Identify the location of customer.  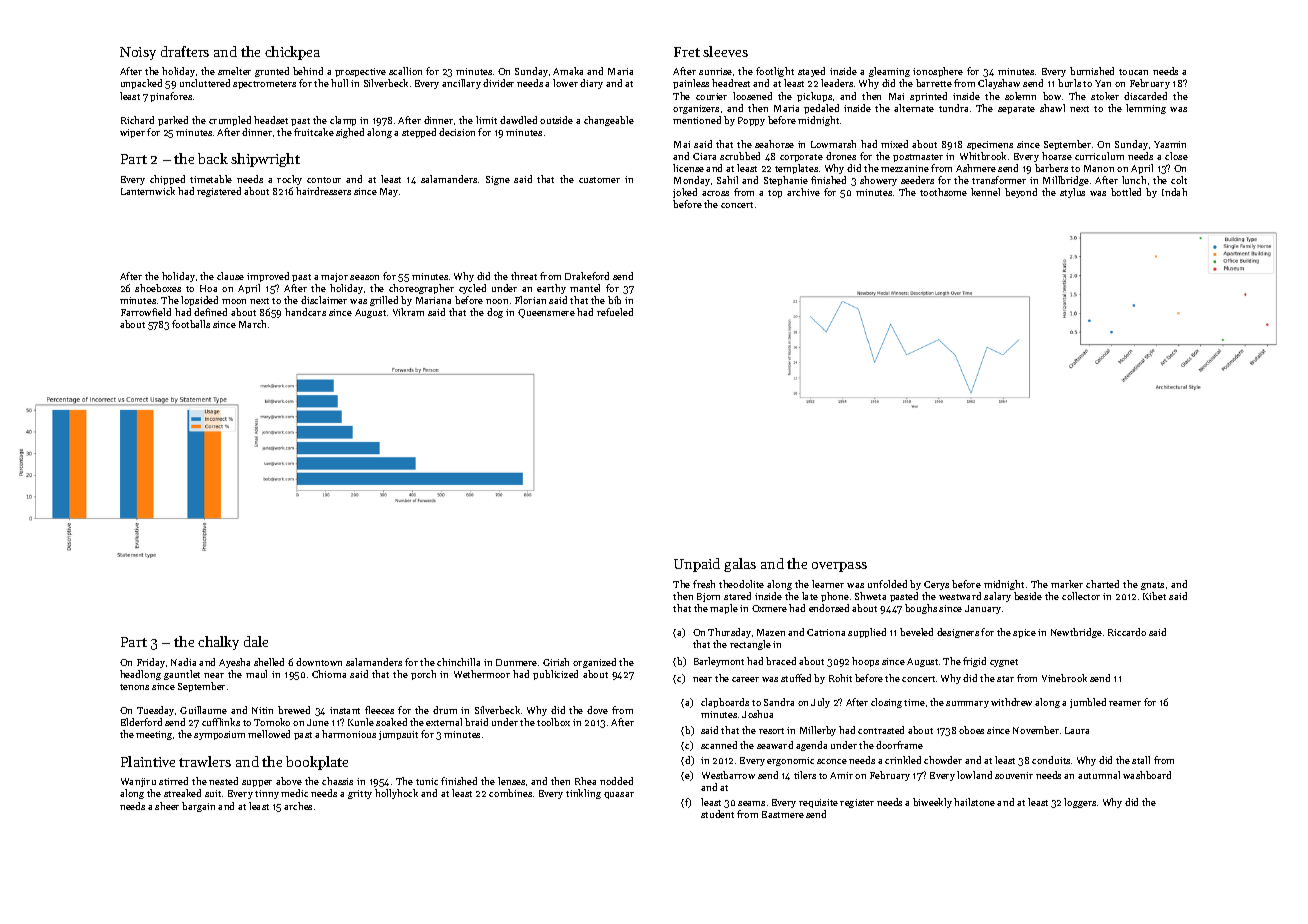
(599, 180).
